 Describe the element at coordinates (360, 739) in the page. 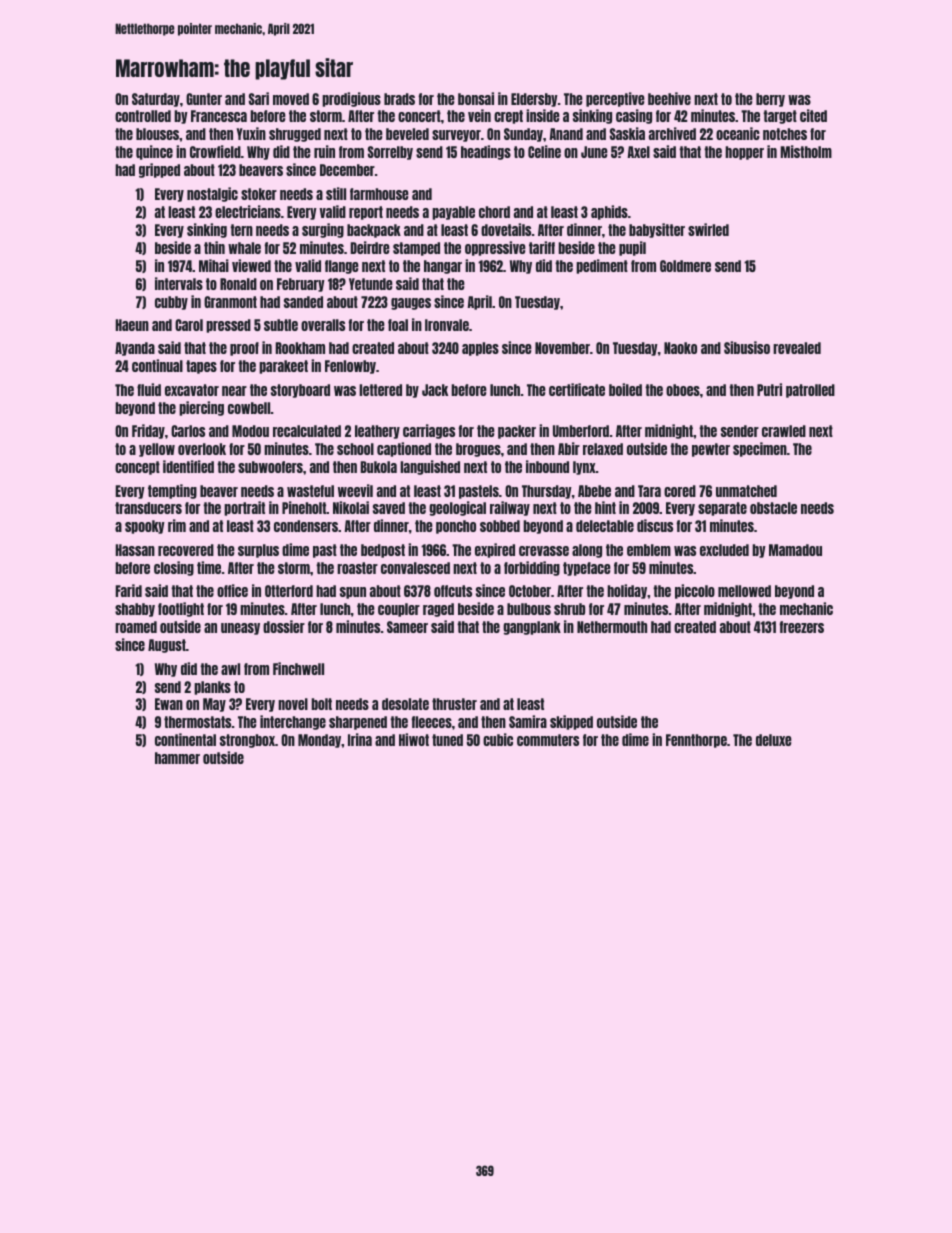

I see `Irina` at that location.
